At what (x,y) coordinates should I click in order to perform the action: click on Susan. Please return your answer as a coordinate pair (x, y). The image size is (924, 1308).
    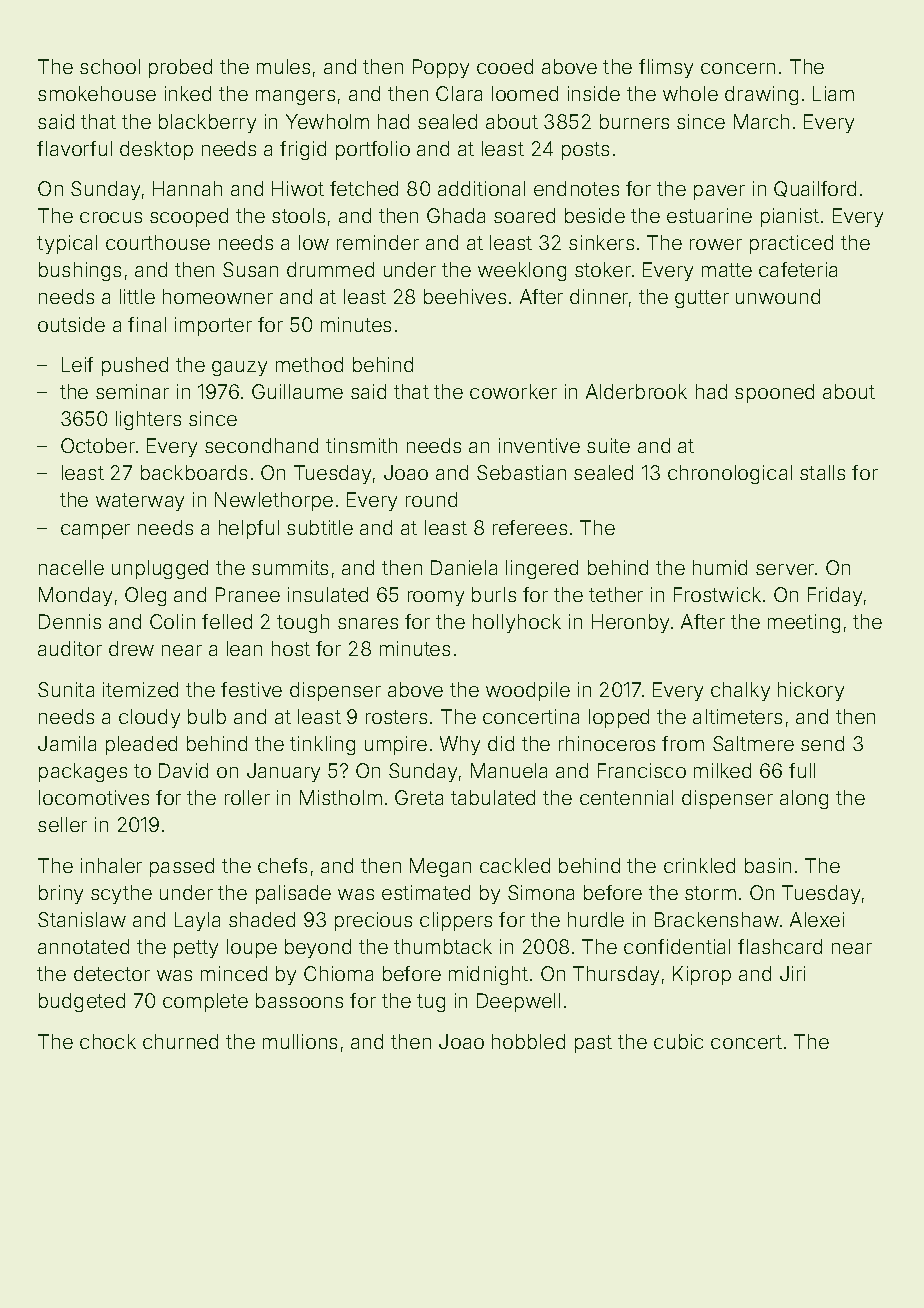
    Looking at the image, I should click on (250, 269).
